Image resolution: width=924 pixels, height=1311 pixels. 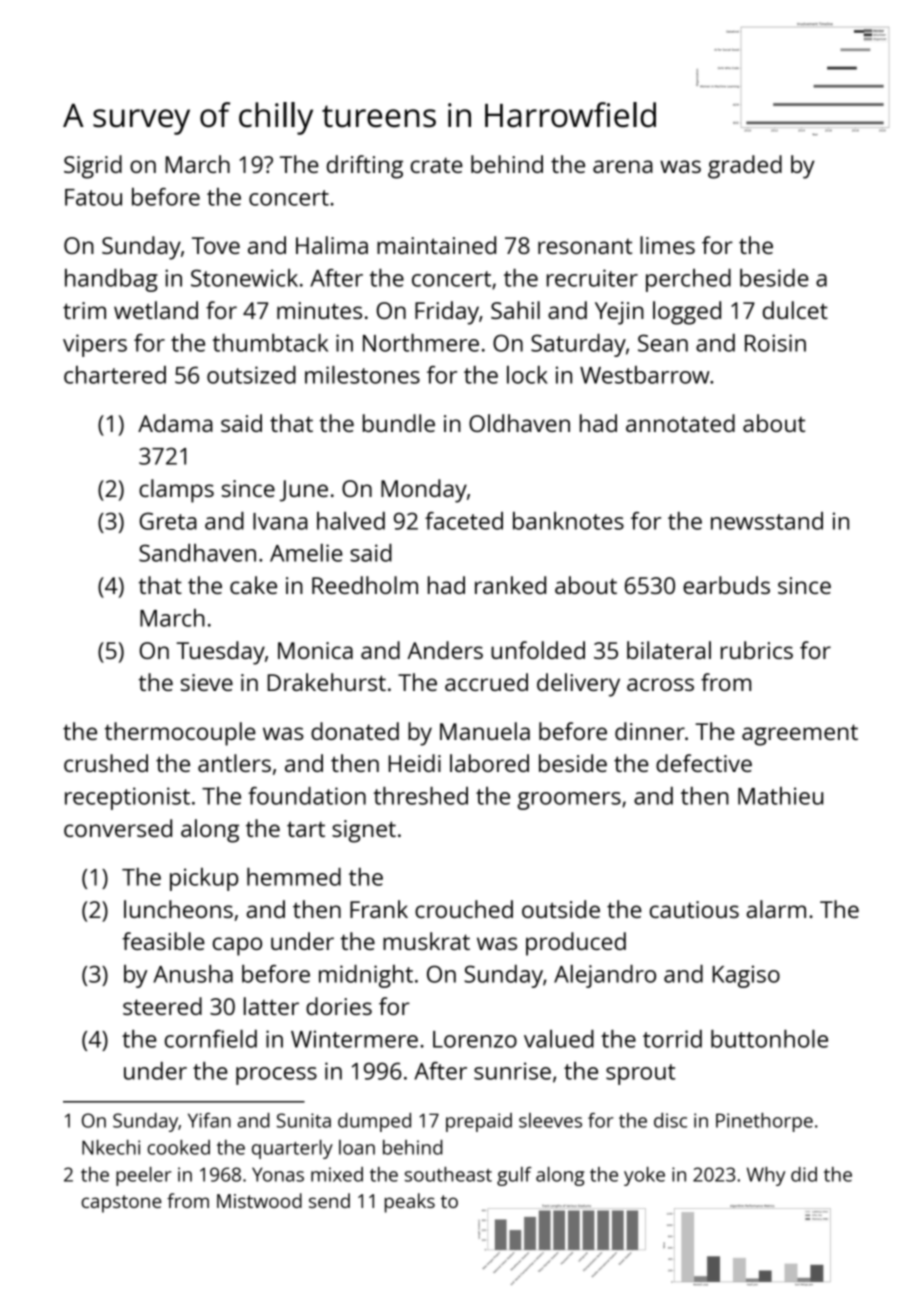 What do you see at coordinates (437, 165) in the screenshot?
I see `crate` at bounding box center [437, 165].
